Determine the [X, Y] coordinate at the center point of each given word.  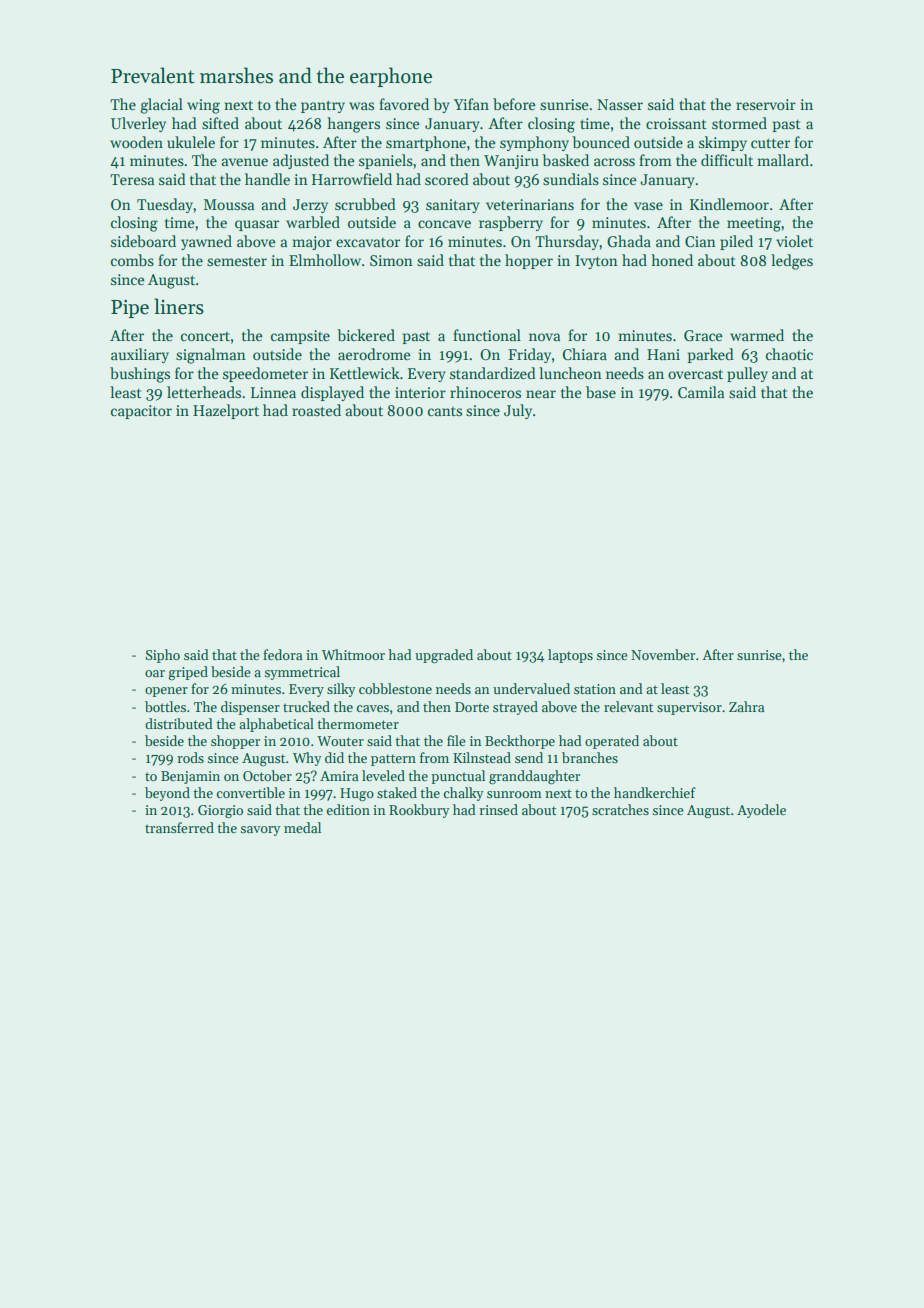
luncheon [570, 373]
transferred [179, 827]
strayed [515, 708]
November [663, 654]
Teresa [132, 179]
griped [188, 673]
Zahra [746, 706]
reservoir [766, 104]
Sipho [163, 656]
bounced [601, 142]
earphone [391, 77]
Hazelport [226, 411]
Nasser [620, 104]
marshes [236, 75]
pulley [747, 374]
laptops [570, 656]
